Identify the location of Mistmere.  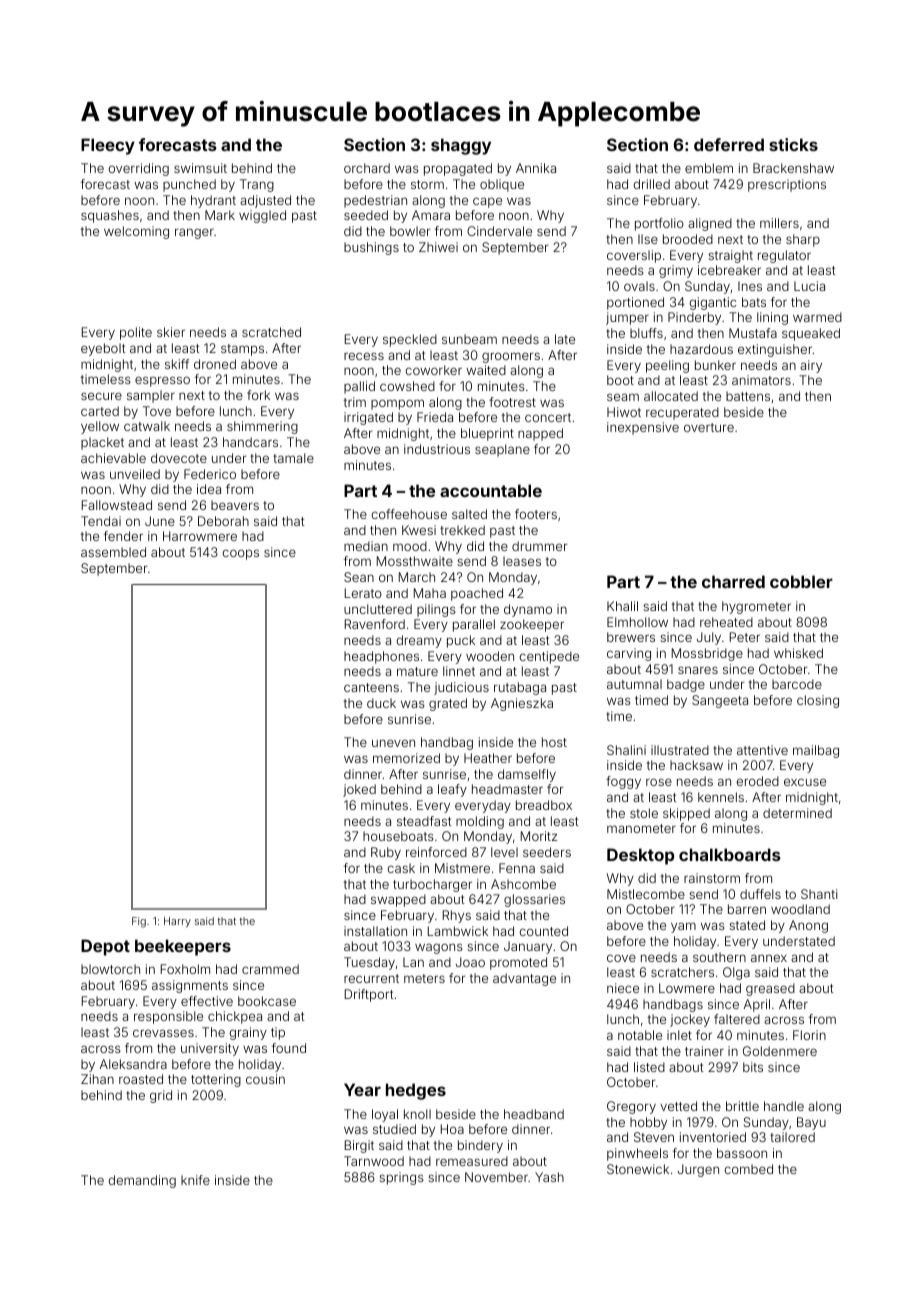
(462, 868).
